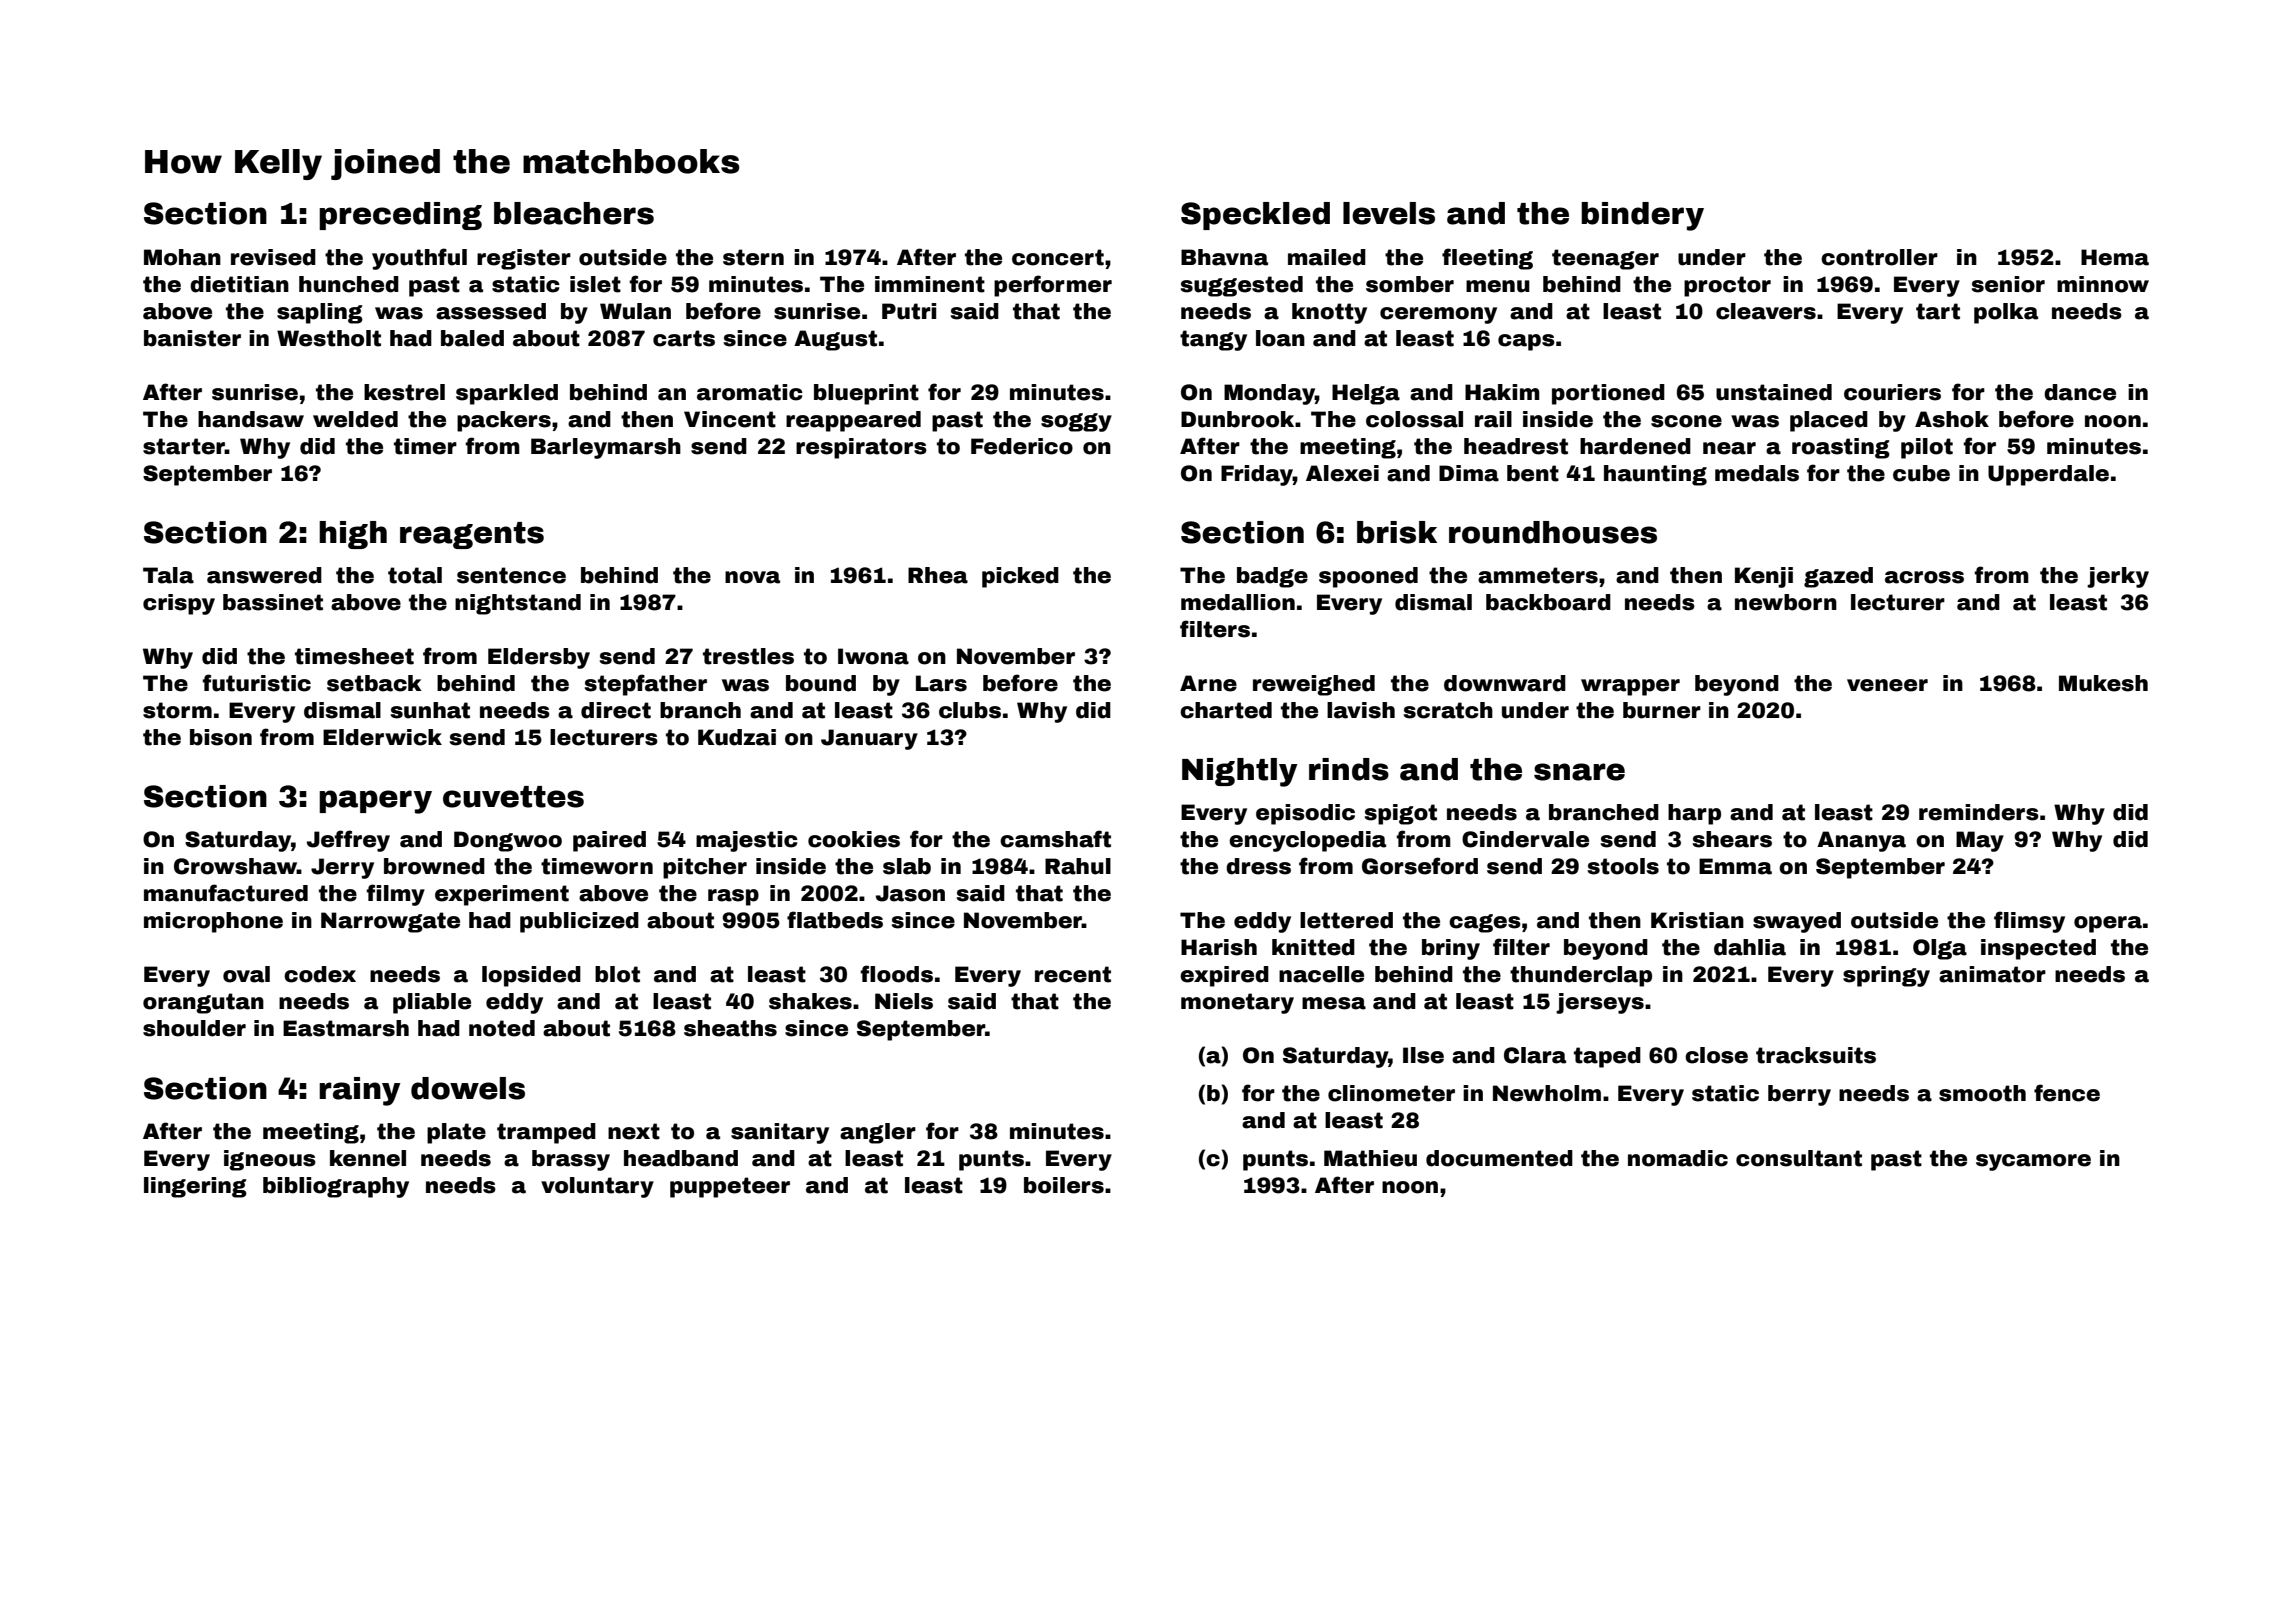  I want to click on Eldersby, so click(539, 658).
